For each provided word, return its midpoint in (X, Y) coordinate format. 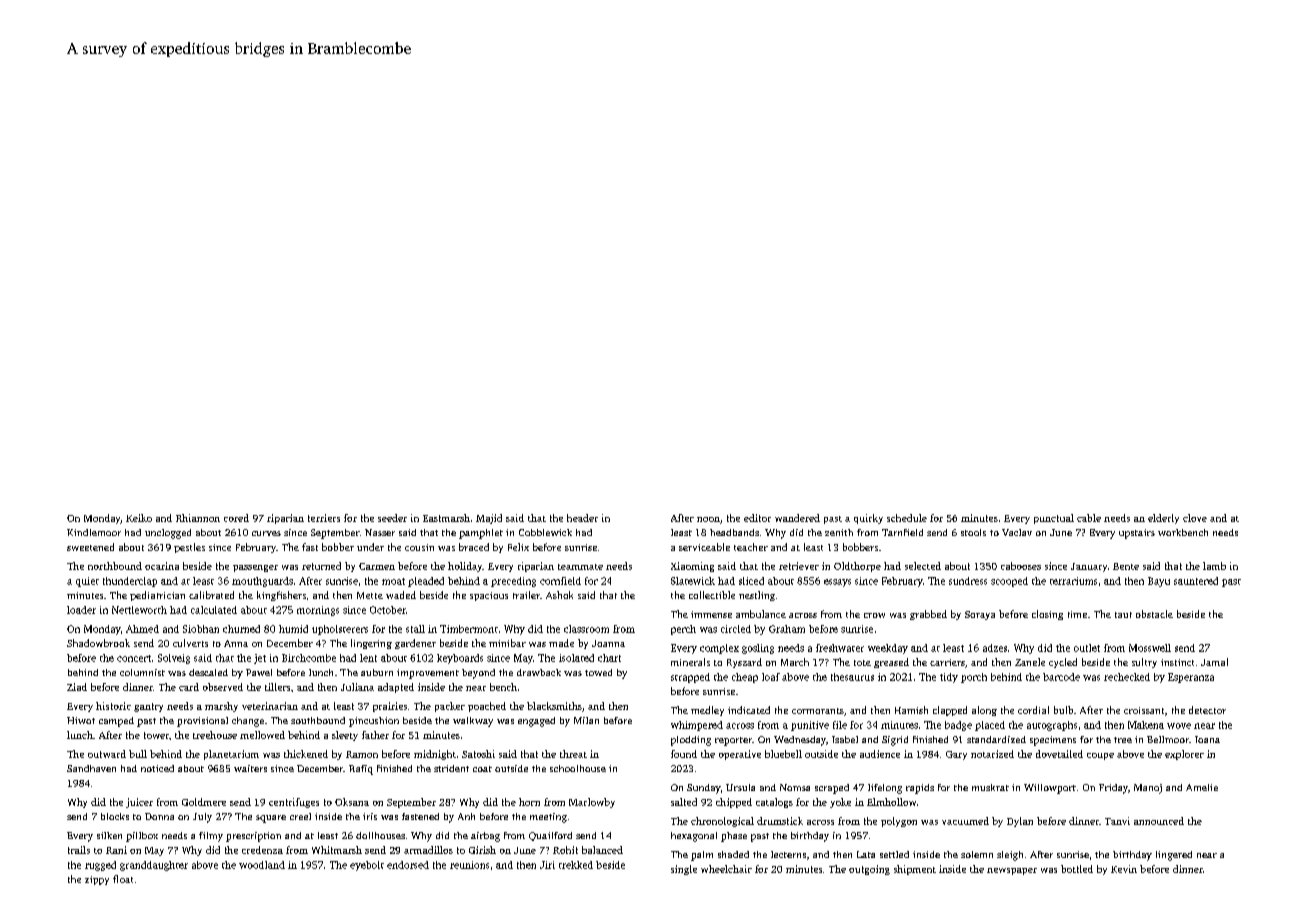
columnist (142, 672)
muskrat (990, 787)
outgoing (869, 870)
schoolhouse (578, 768)
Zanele (1030, 662)
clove (1195, 518)
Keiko (139, 518)
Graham (787, 629)
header (582, 518)
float (123, 879)
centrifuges (294, 803)
